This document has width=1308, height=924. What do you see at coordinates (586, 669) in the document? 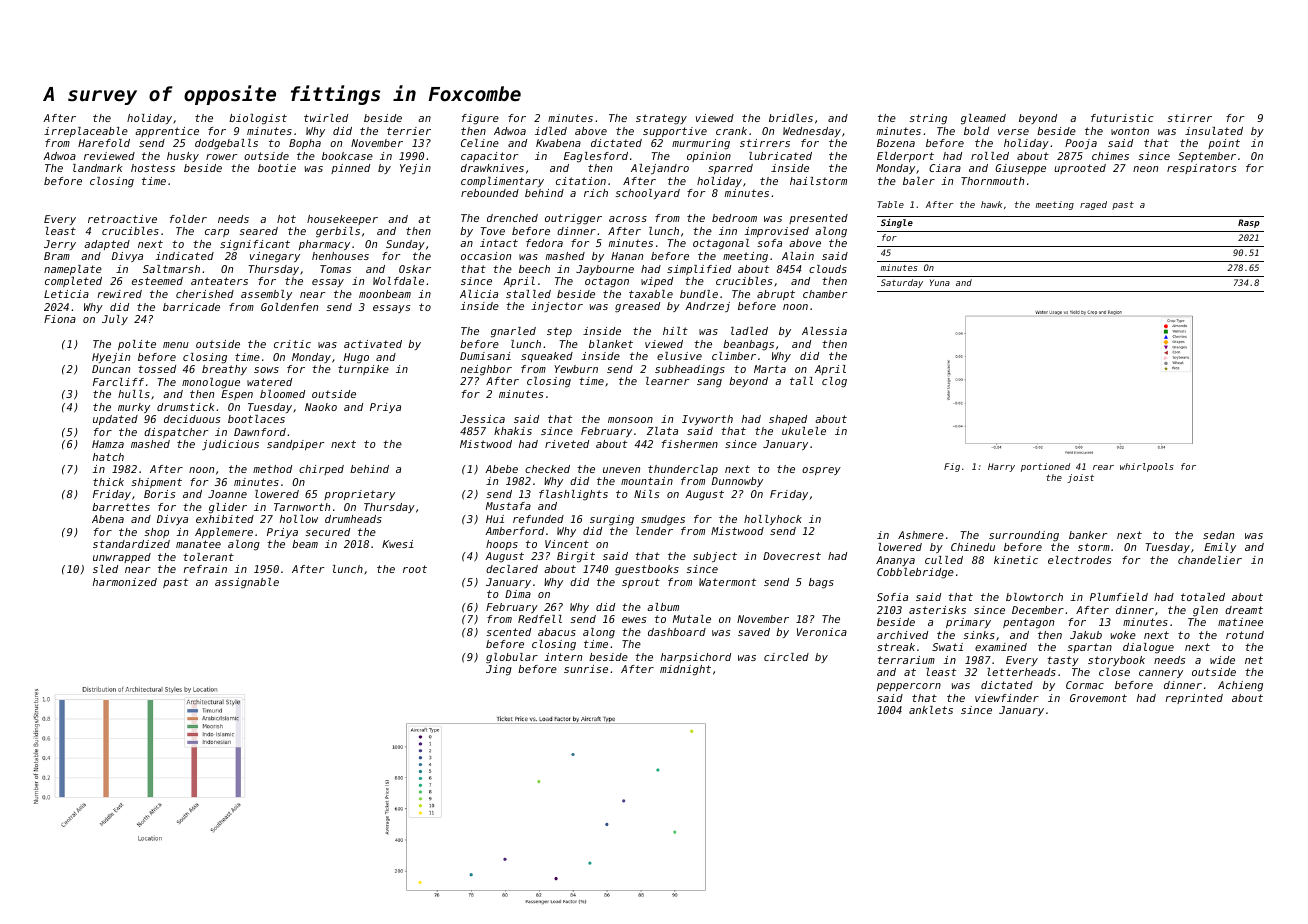
I see `sunrise` at bounding box center [586, 669].
